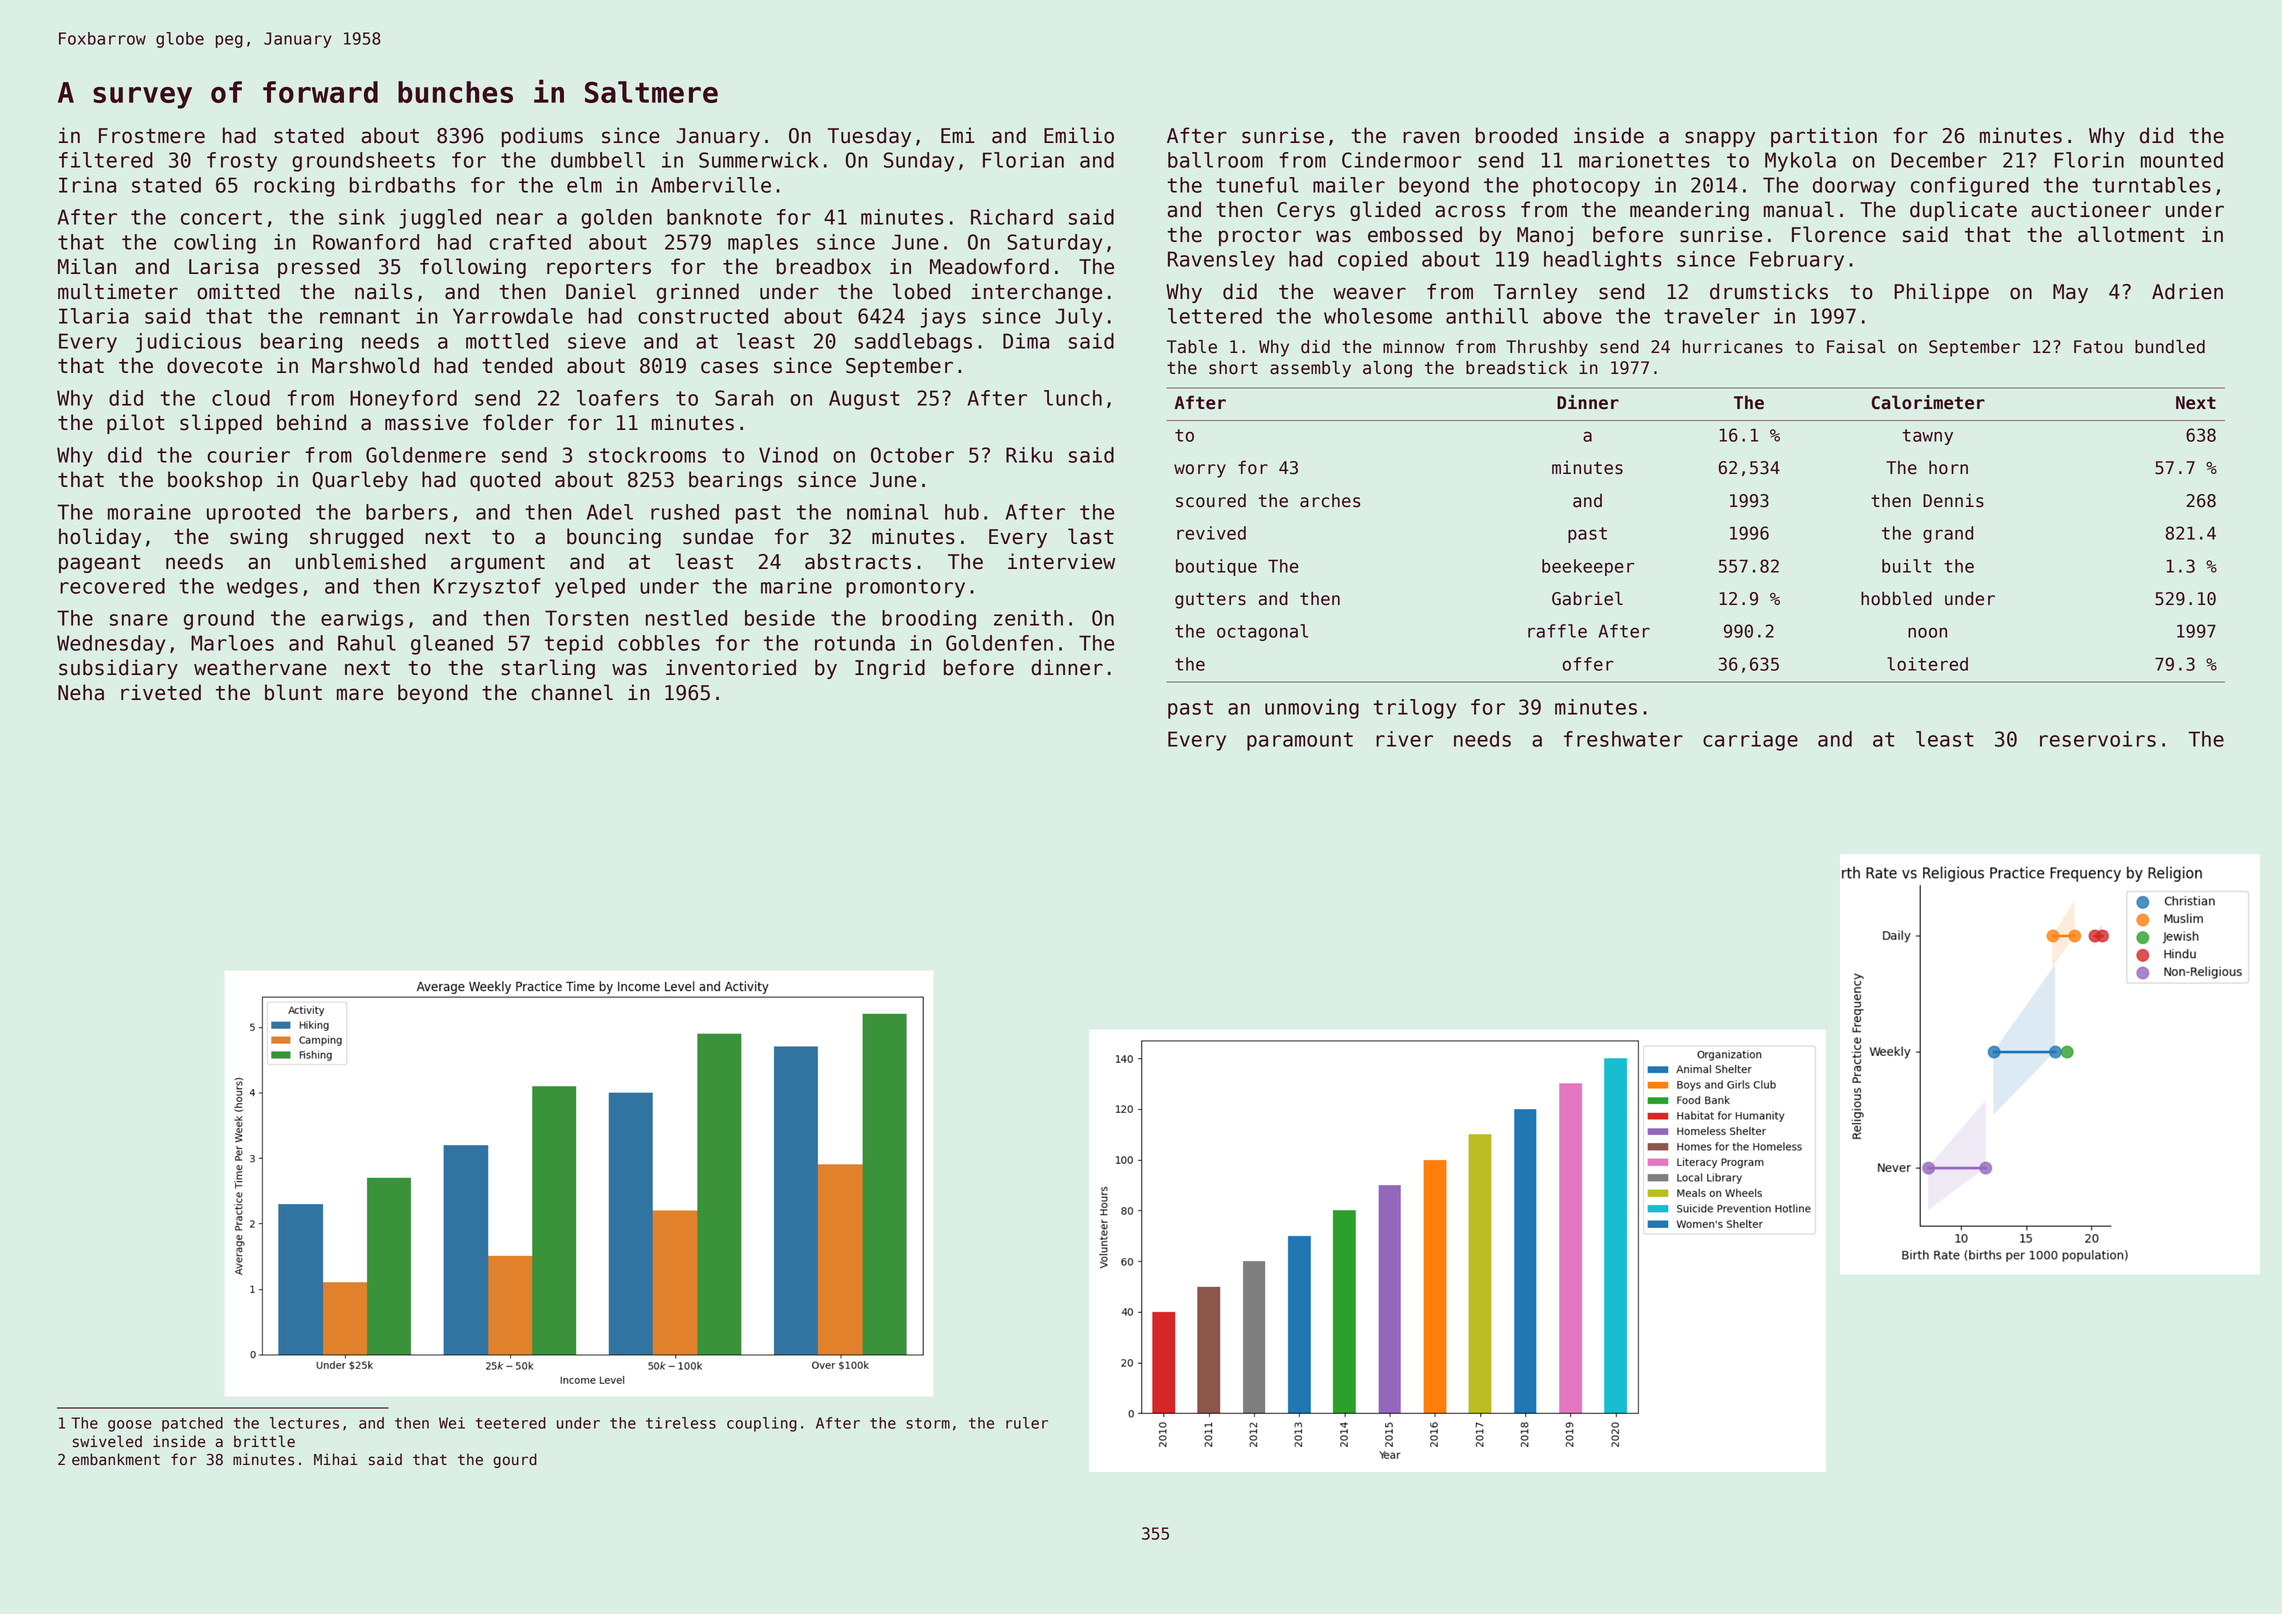  I want to click on channel, so click(572, 692).
